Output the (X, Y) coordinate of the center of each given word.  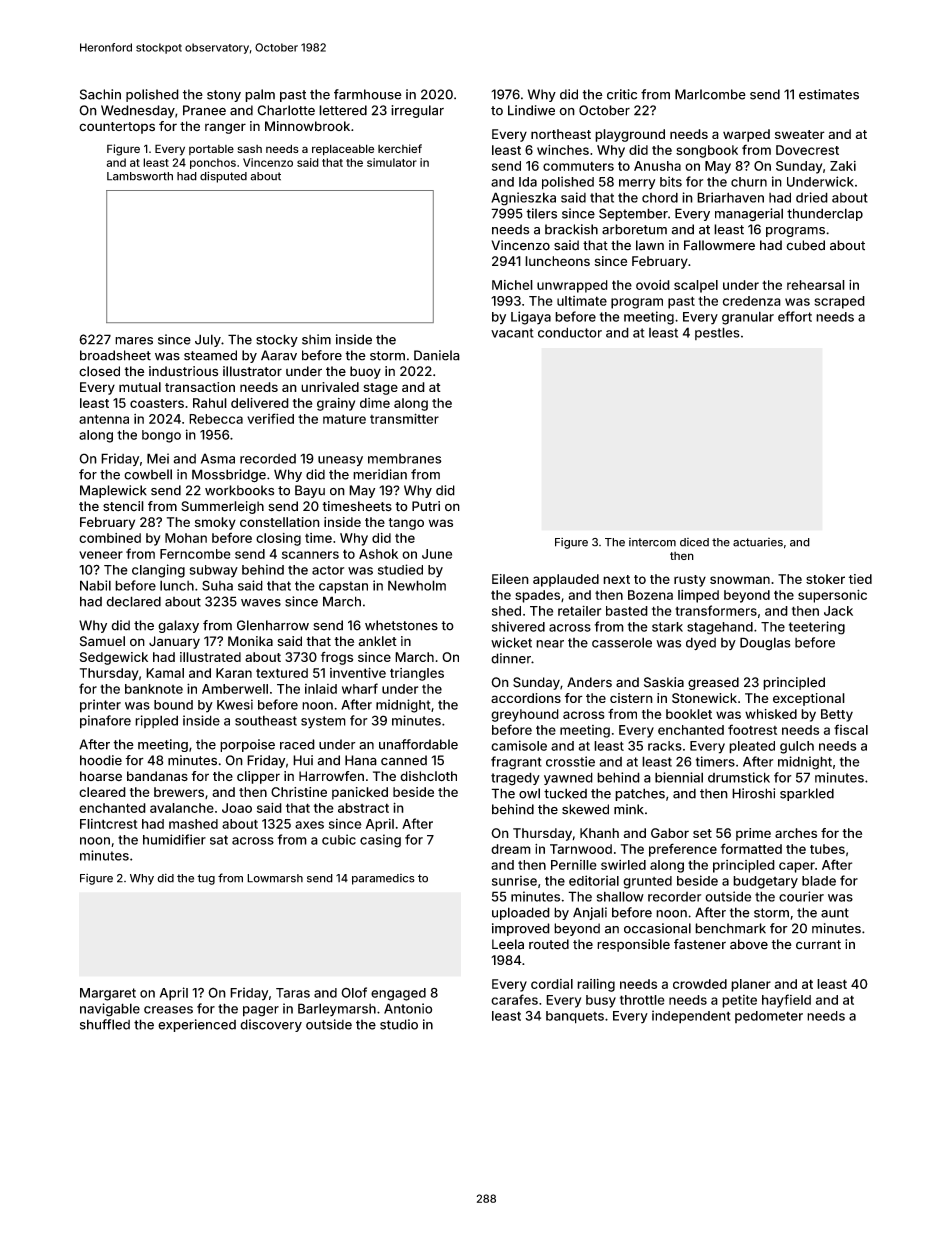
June (437, 554)
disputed (223, 177)
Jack (838, 611)
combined (110, 538)
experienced (197, 1025)
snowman (740, 580)
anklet (378, 641)
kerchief (400, 148)
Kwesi (235, 704)
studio (399, 1024)
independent (691, 1017)
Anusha (657, 166)
